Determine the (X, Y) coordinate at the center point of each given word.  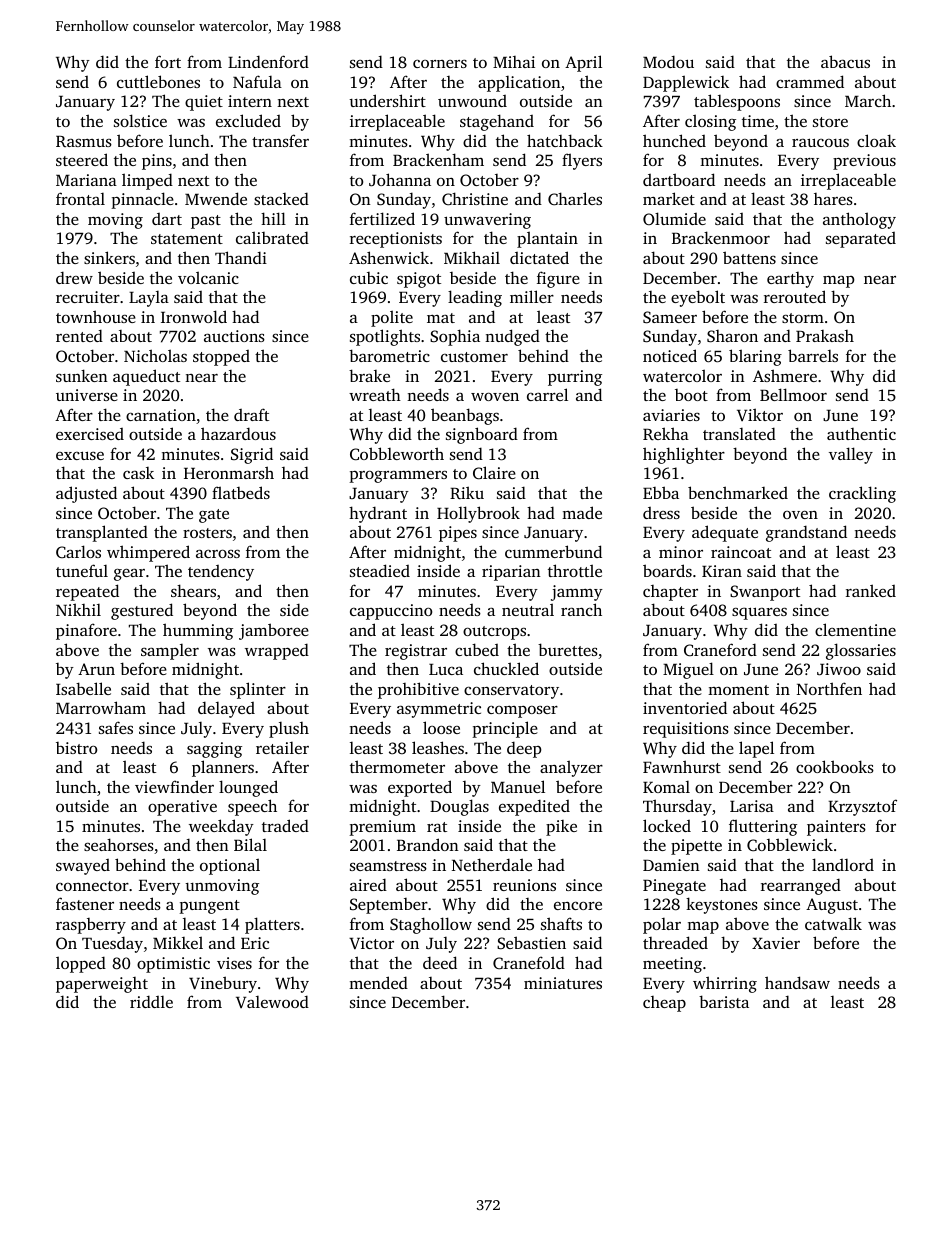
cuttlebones (158, 81)
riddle (151, 1001)
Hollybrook (478, 514)
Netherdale (492, 864)
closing (710, 122)
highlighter (684, 455)
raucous (820, 142)
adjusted (86, 494)
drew (74, 277)
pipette (696, 847)
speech (252, 807)
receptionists (396, 240)
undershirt (387, 100)
